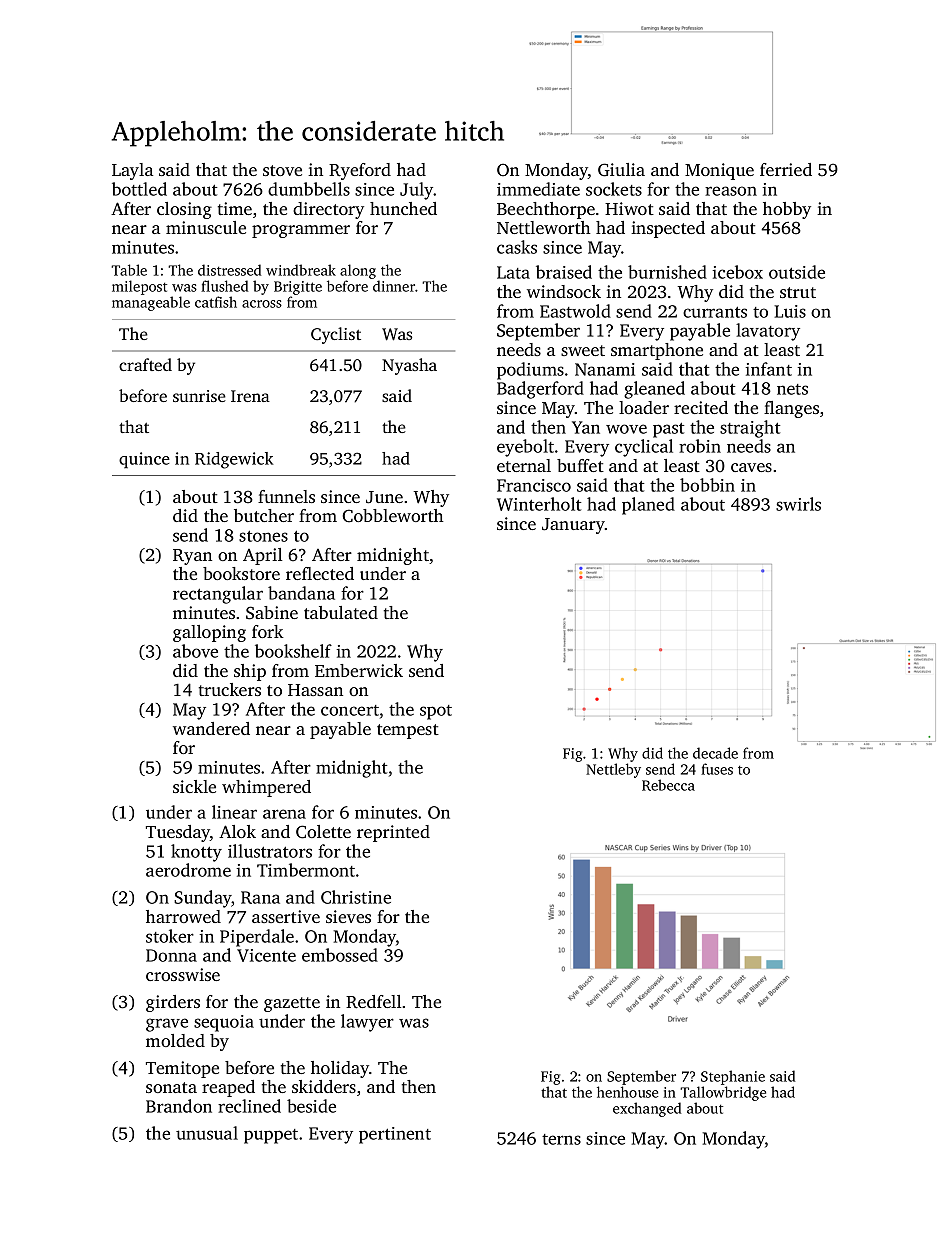 Image resolution: width=952 pixels, height=1233 pixels. Describe the element at coordinates (293, 651) in the page. I see `bookshelf` at that location.
